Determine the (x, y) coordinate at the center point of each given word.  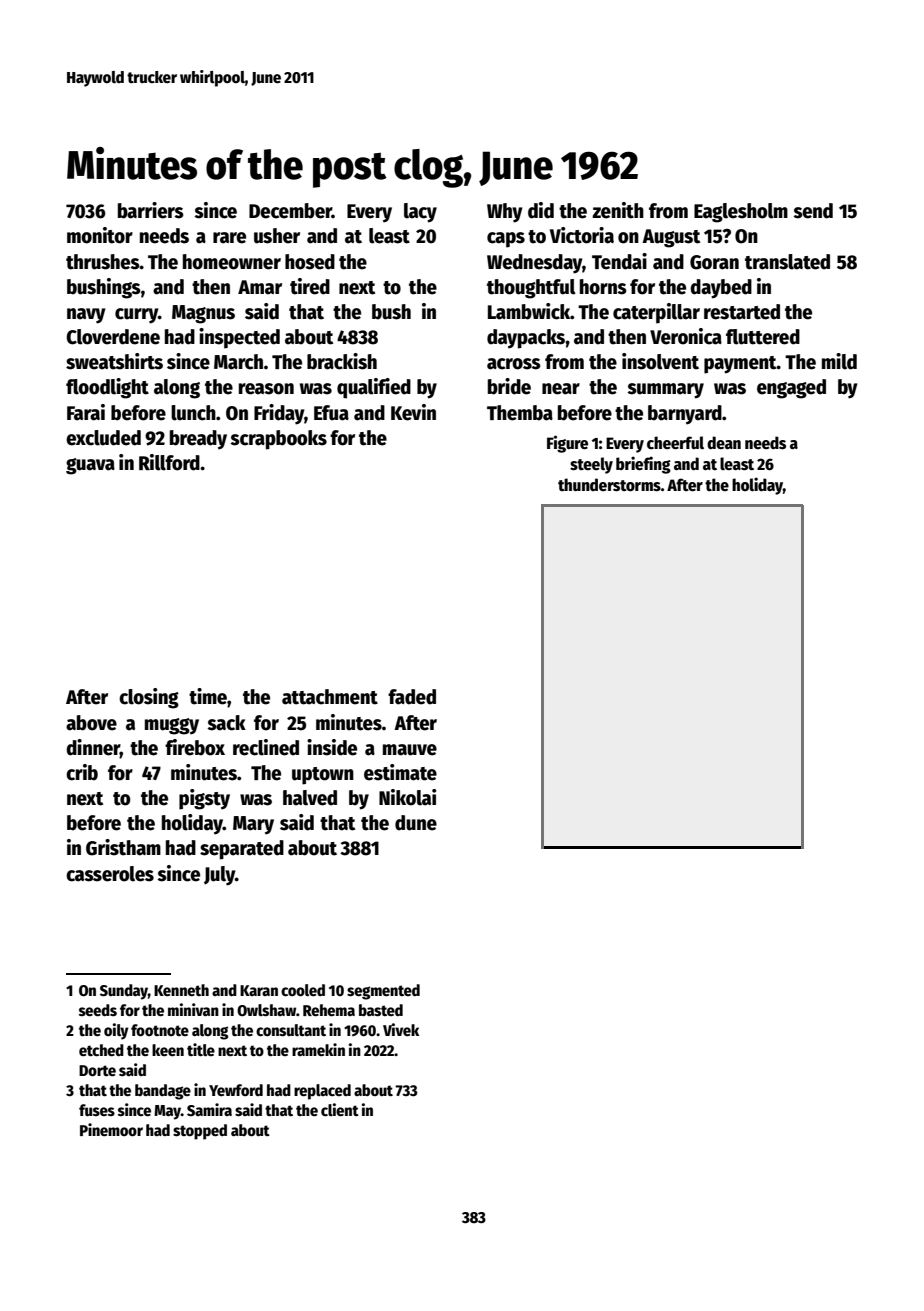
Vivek (401, 1030)
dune (416, 823)
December (290, 211)
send (813, 211)
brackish (342, 361)
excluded (103, 438)
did (541, 210)
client (340, 1110)
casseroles (110, 874)
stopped (200, 1132)
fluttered (763, 337)
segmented (383, 992)
